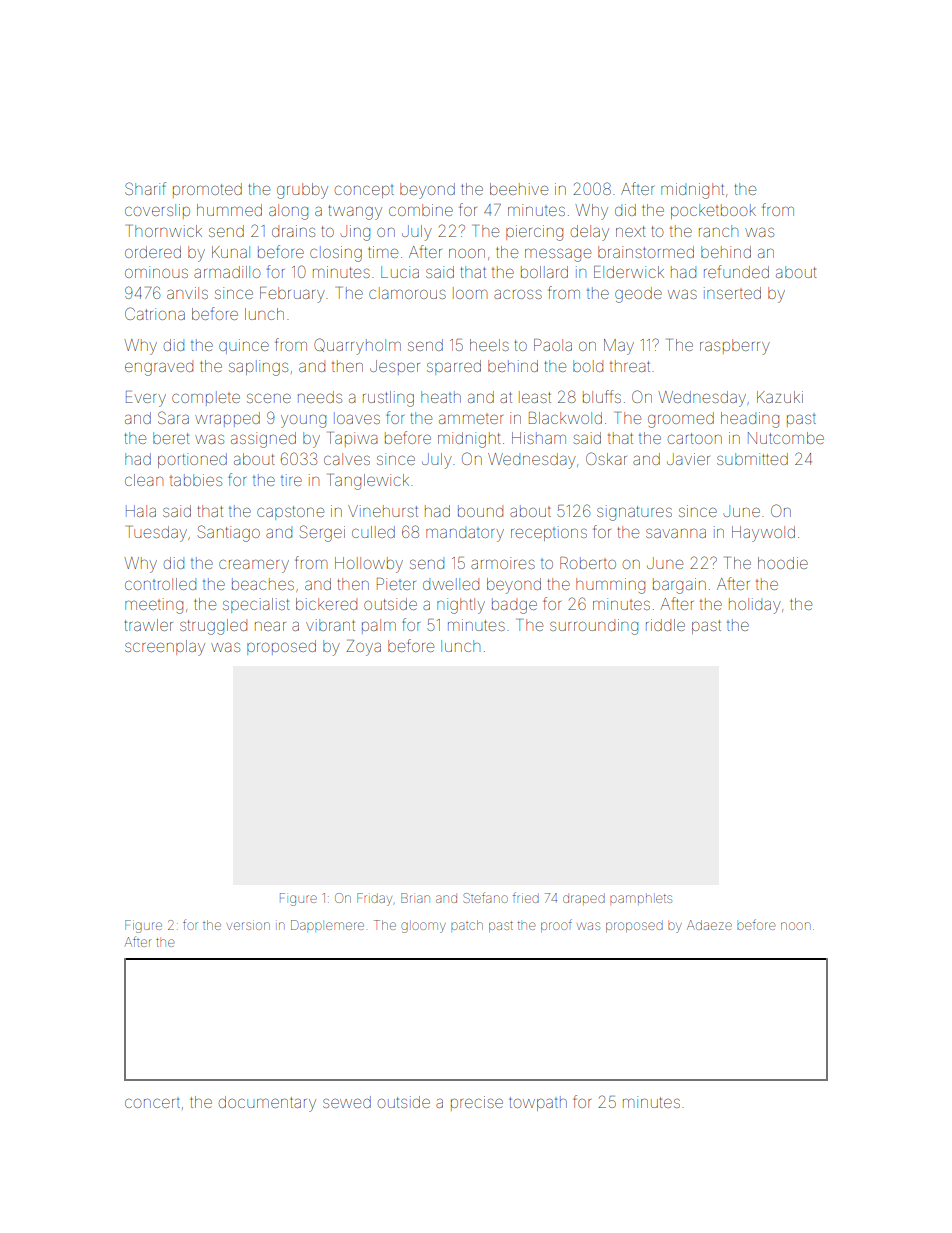 The width and height of the page is (952, 1233). Describe the element at coordinates (519, 189) in the page. I see `beehive` at that location.
